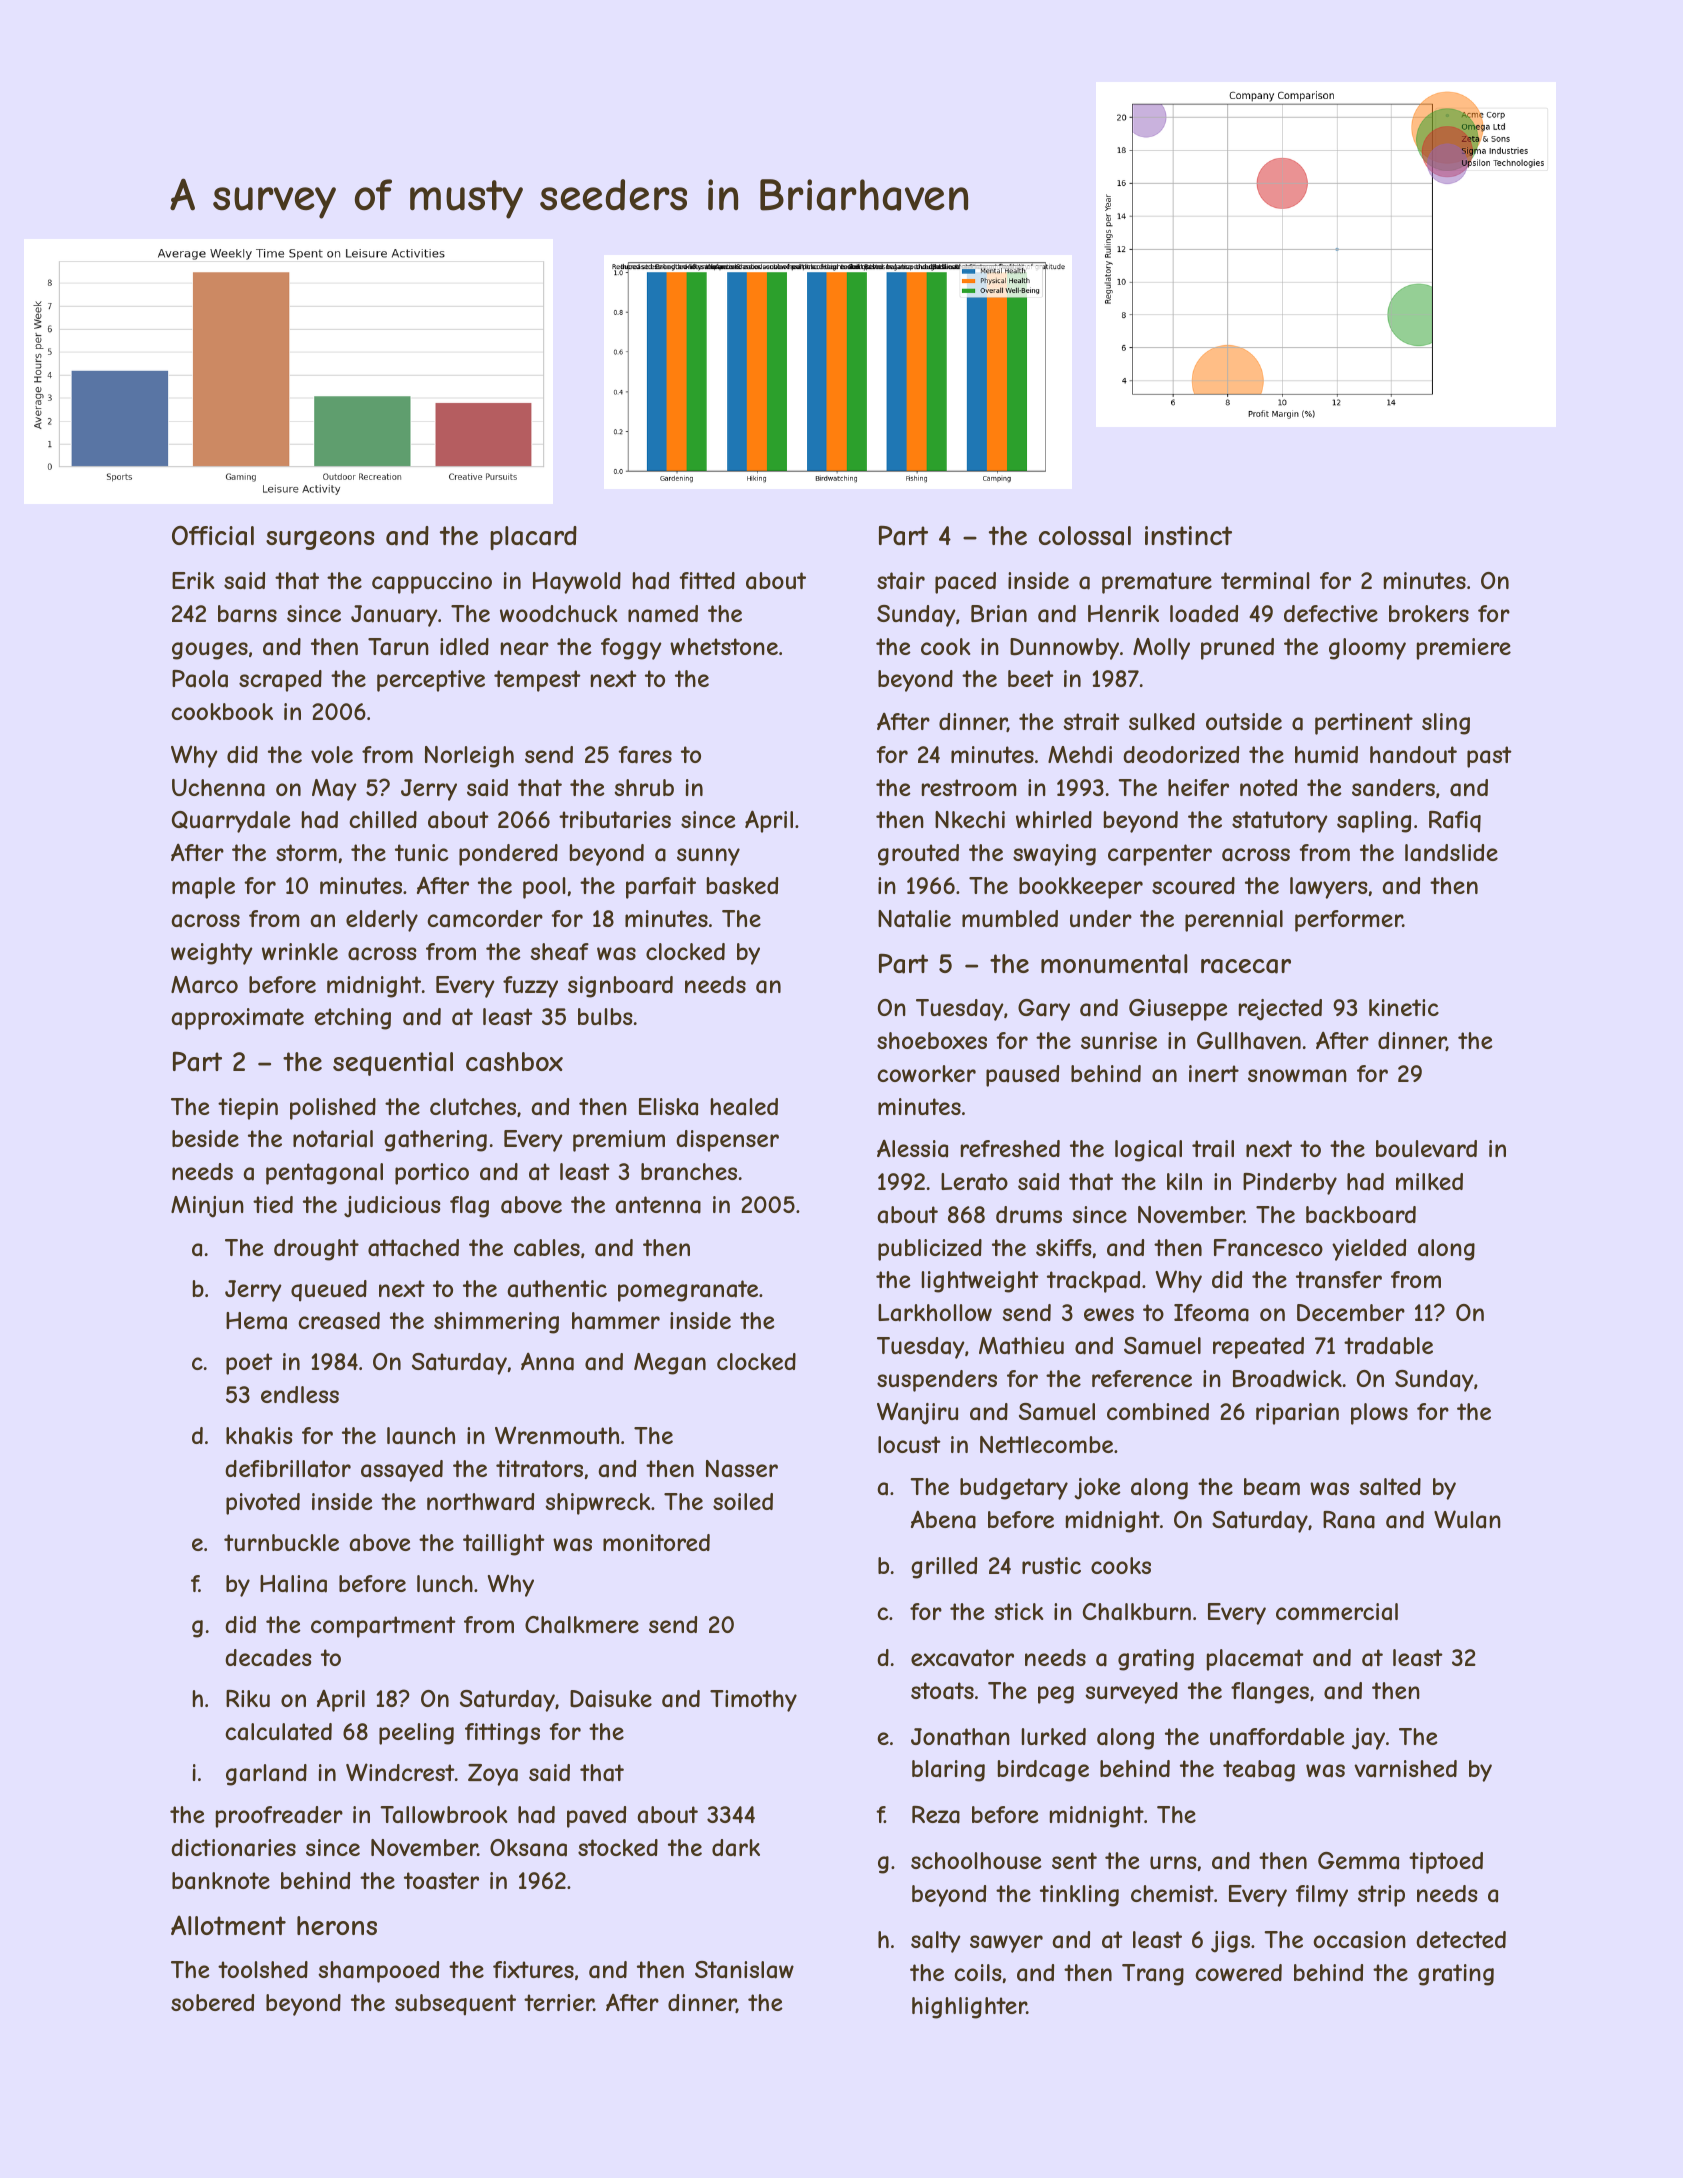  I want to click on Norleigh, so click(469, 757).
